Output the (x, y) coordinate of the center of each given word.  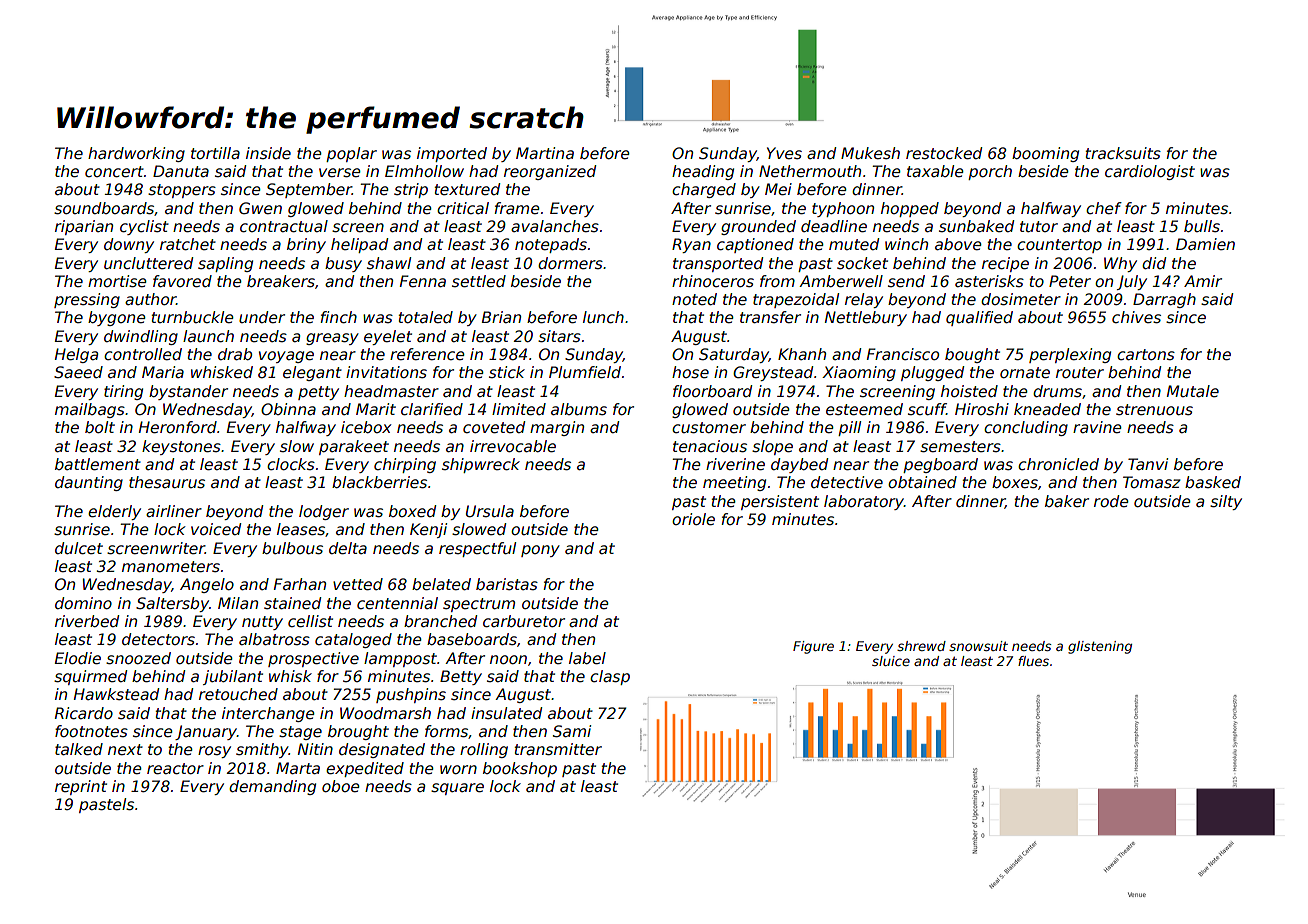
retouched (238, 694)
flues (1033, 661)
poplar (351, 154)
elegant (312, 373)
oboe (341, 786)
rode (1111, 501)
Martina (545, 153)
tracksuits (1123, 153)
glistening (1100, 647)
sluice (891, 661)
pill (849, 428)
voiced (216, 529)
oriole (693, 519)
